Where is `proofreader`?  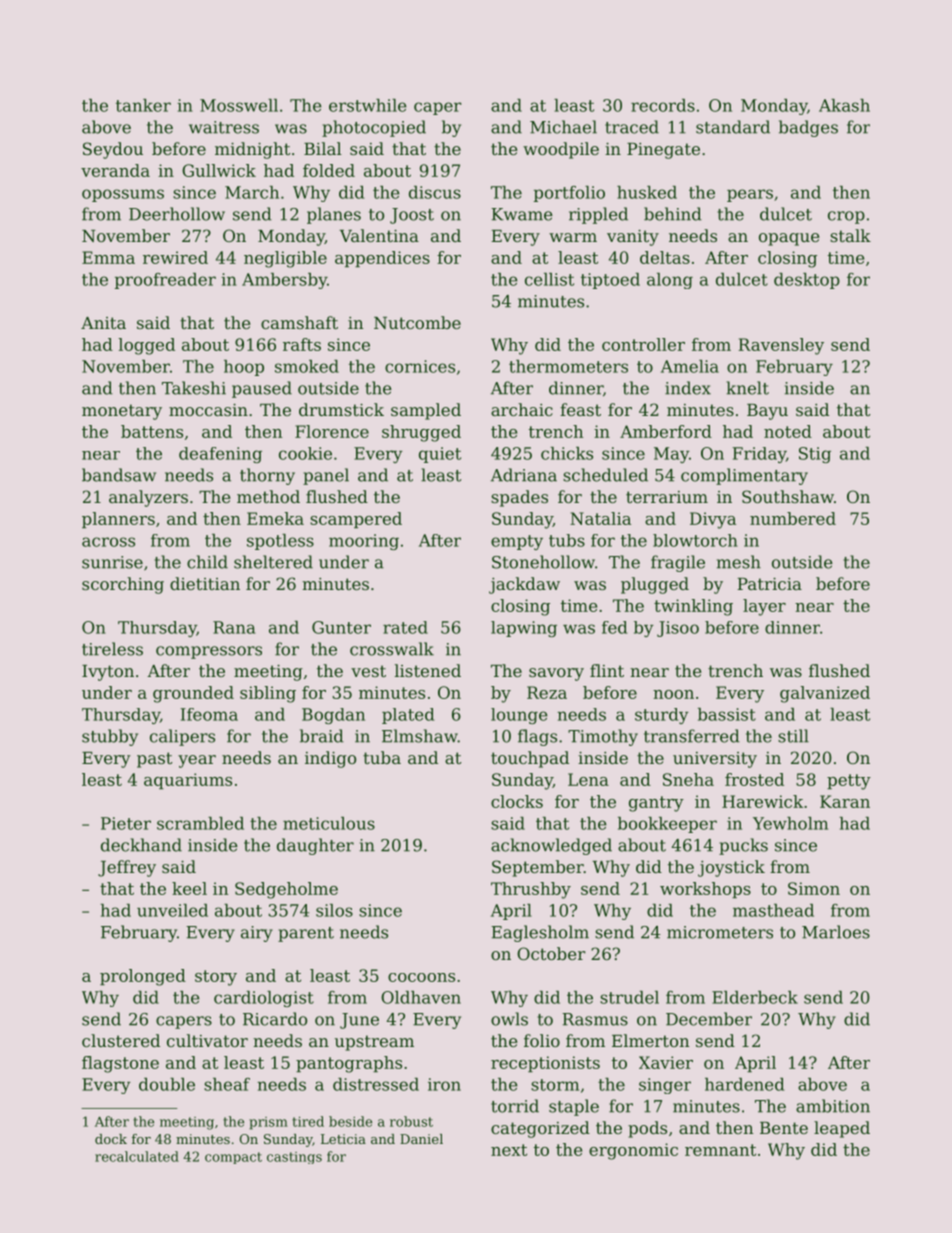
proofreader is located at coordinates (165, 281).
